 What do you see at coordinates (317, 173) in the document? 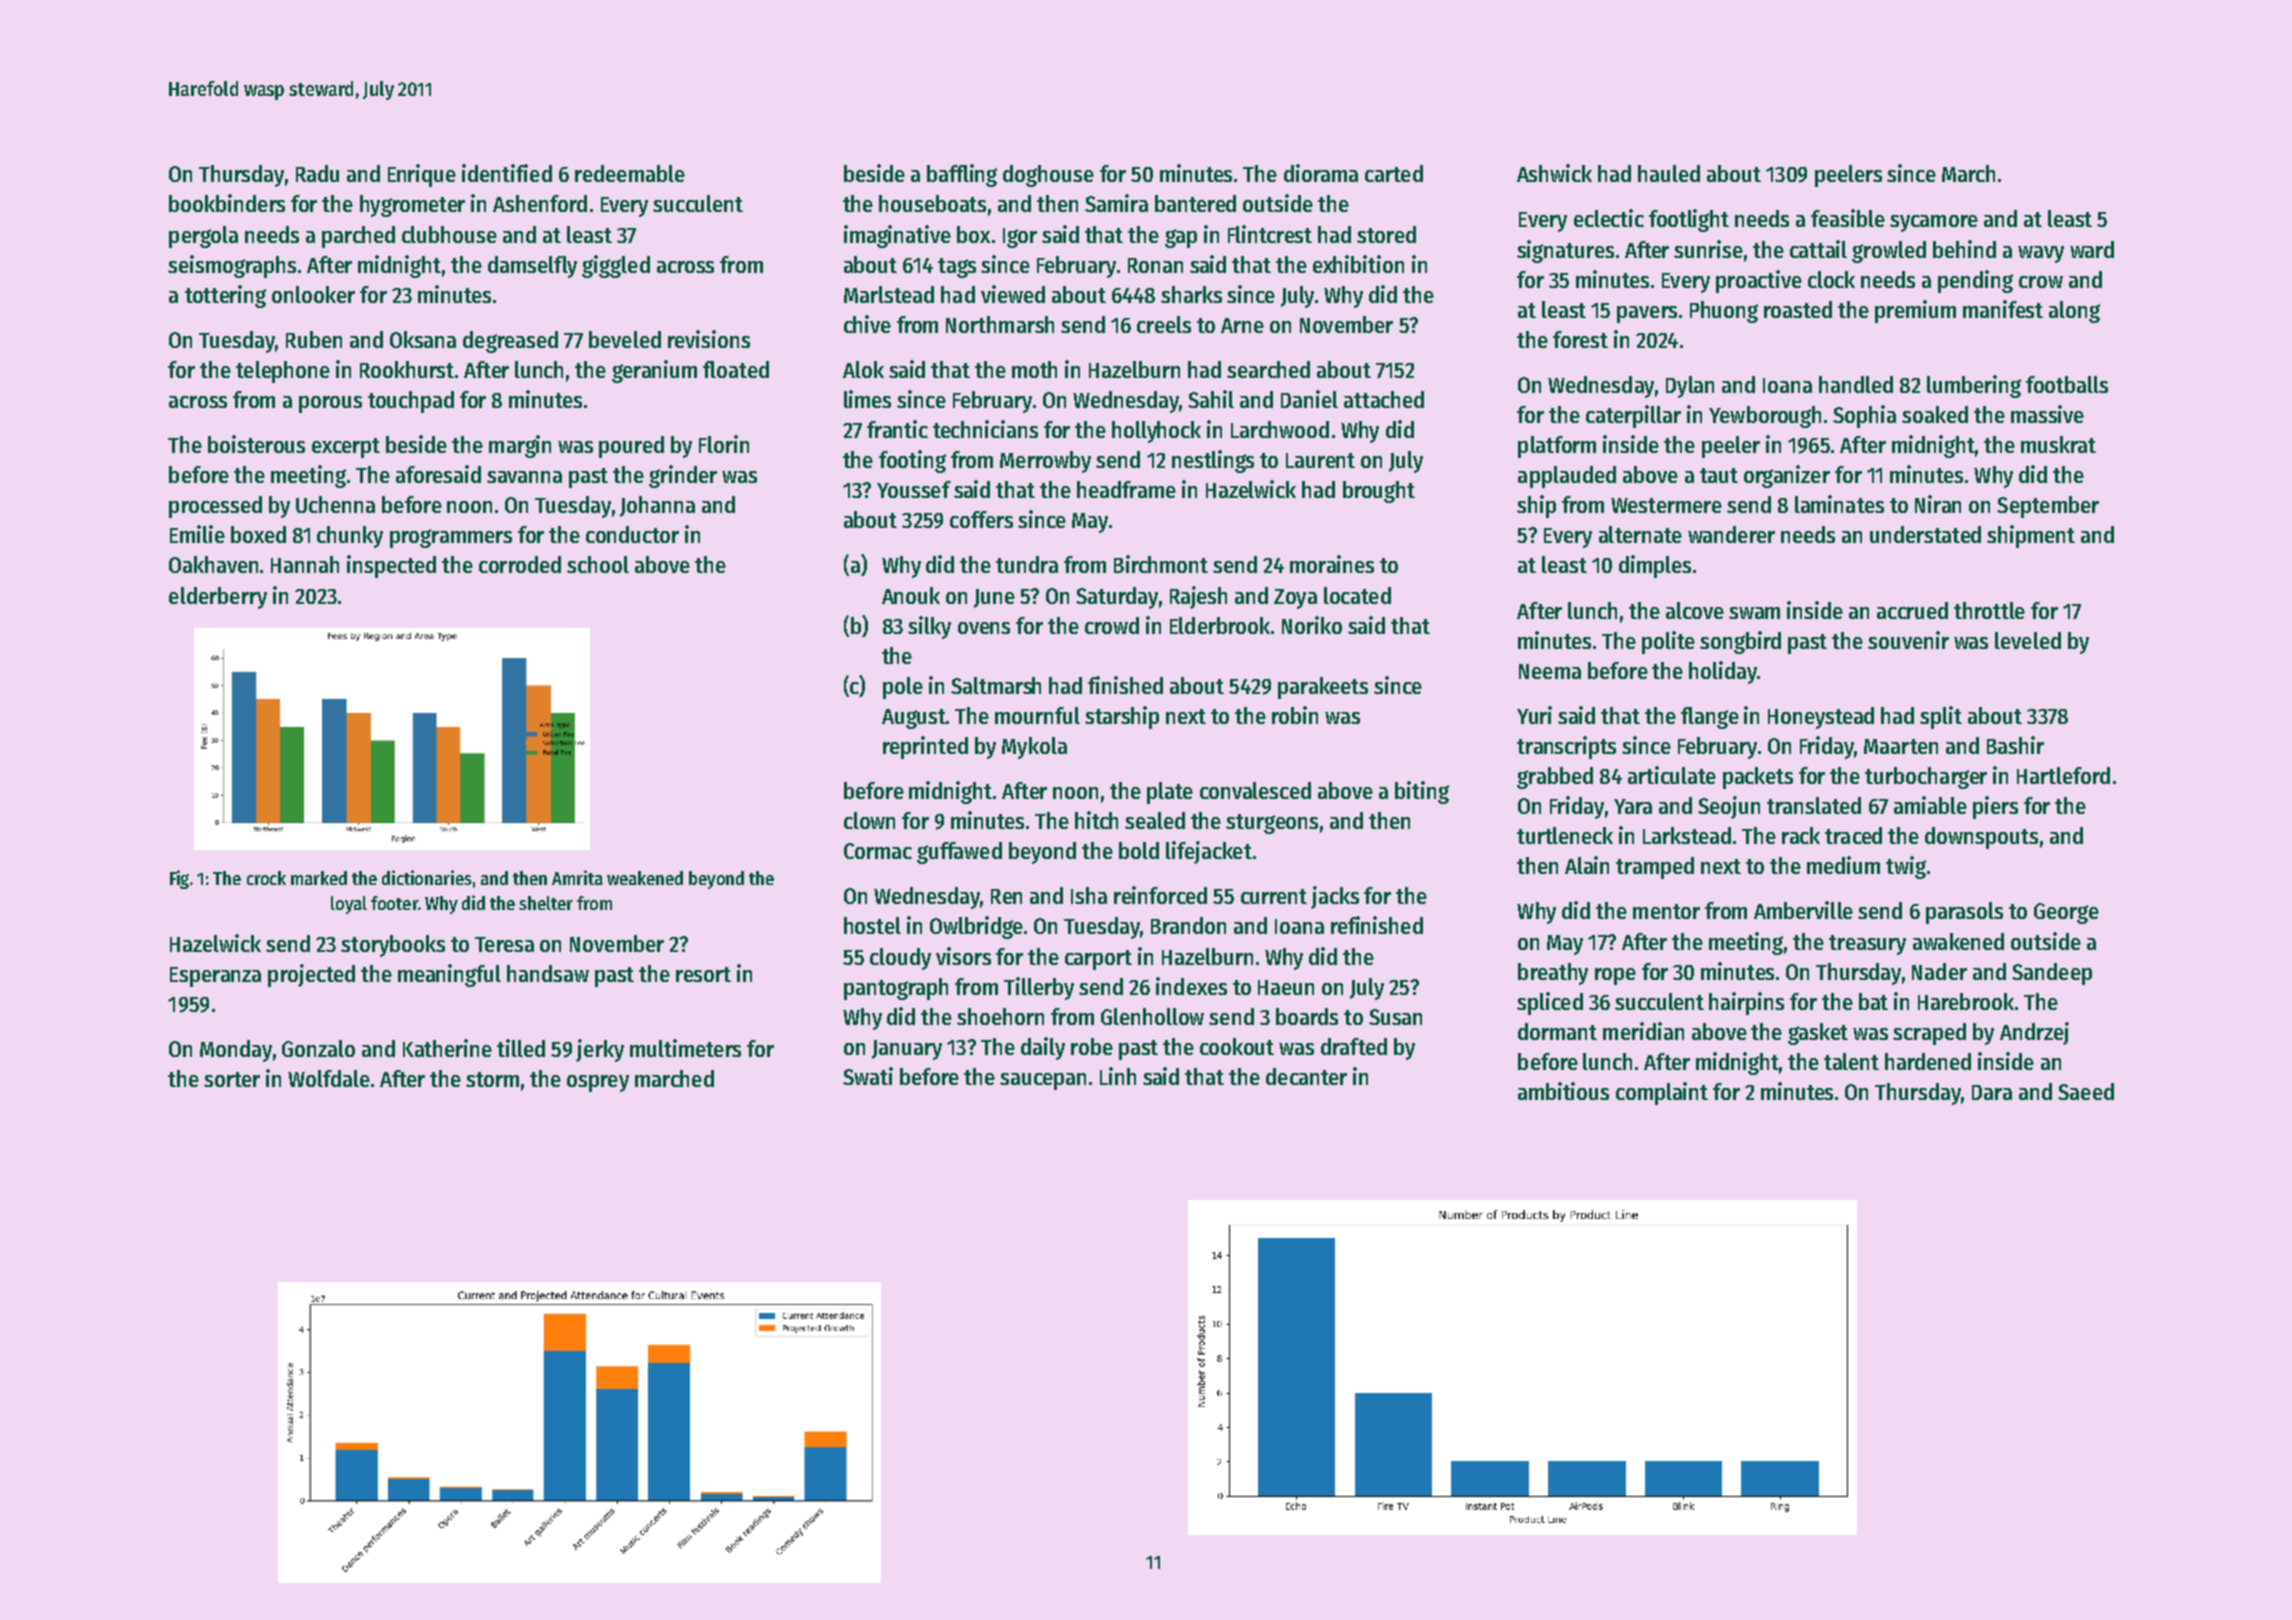
I see `Radu` at bounding box center [317, 173].
